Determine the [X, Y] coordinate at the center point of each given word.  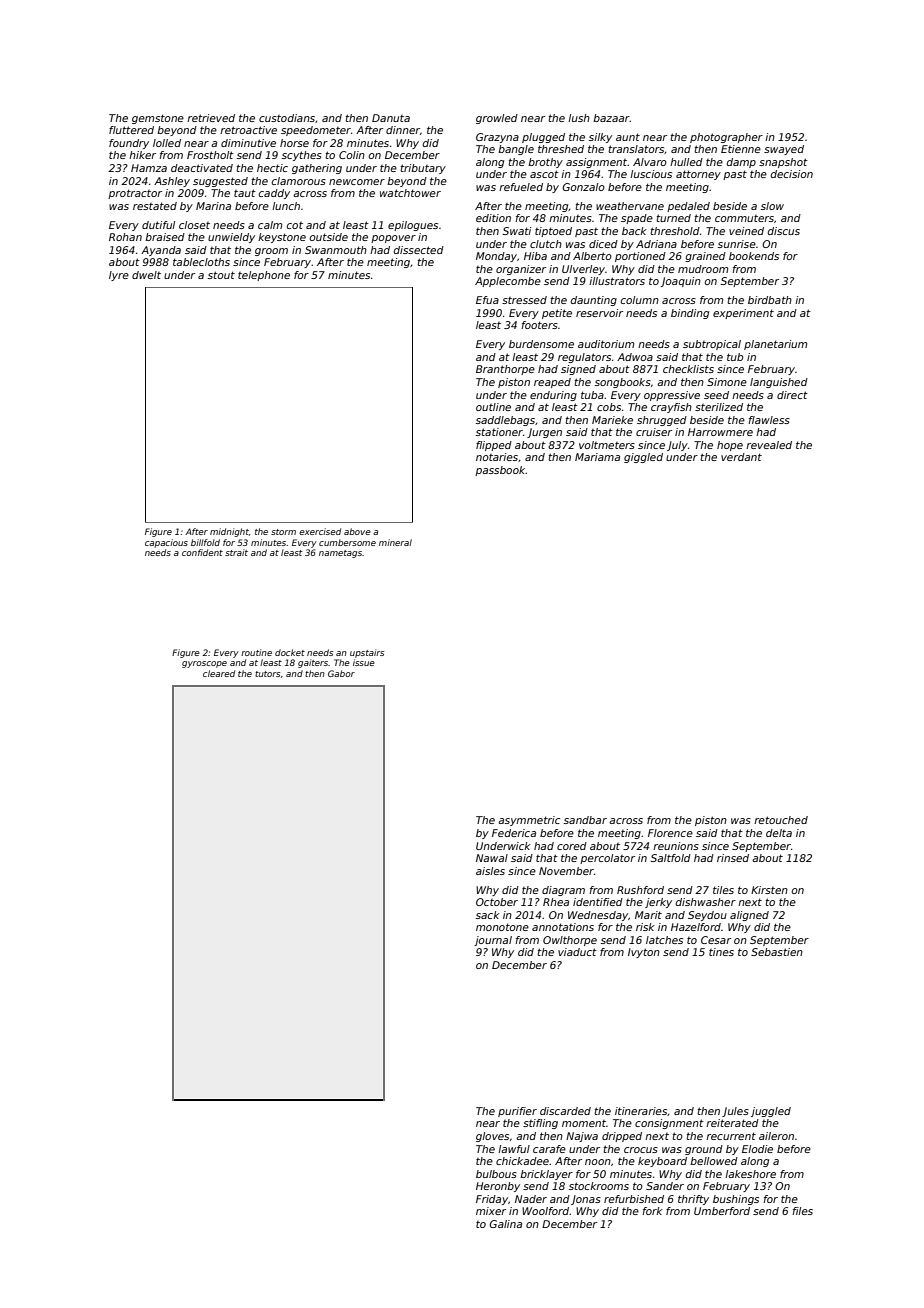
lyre [119, 276]
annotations [563, 927]
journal [493, 941]
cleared [219, 673]
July [677, 446]
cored [572, 846]
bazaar [611, 118]
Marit [648, 915]
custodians [287, 118]
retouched [781, 820]
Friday [492, 1200]
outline [493, 407]
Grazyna [497, 138]
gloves [492, 1137]
